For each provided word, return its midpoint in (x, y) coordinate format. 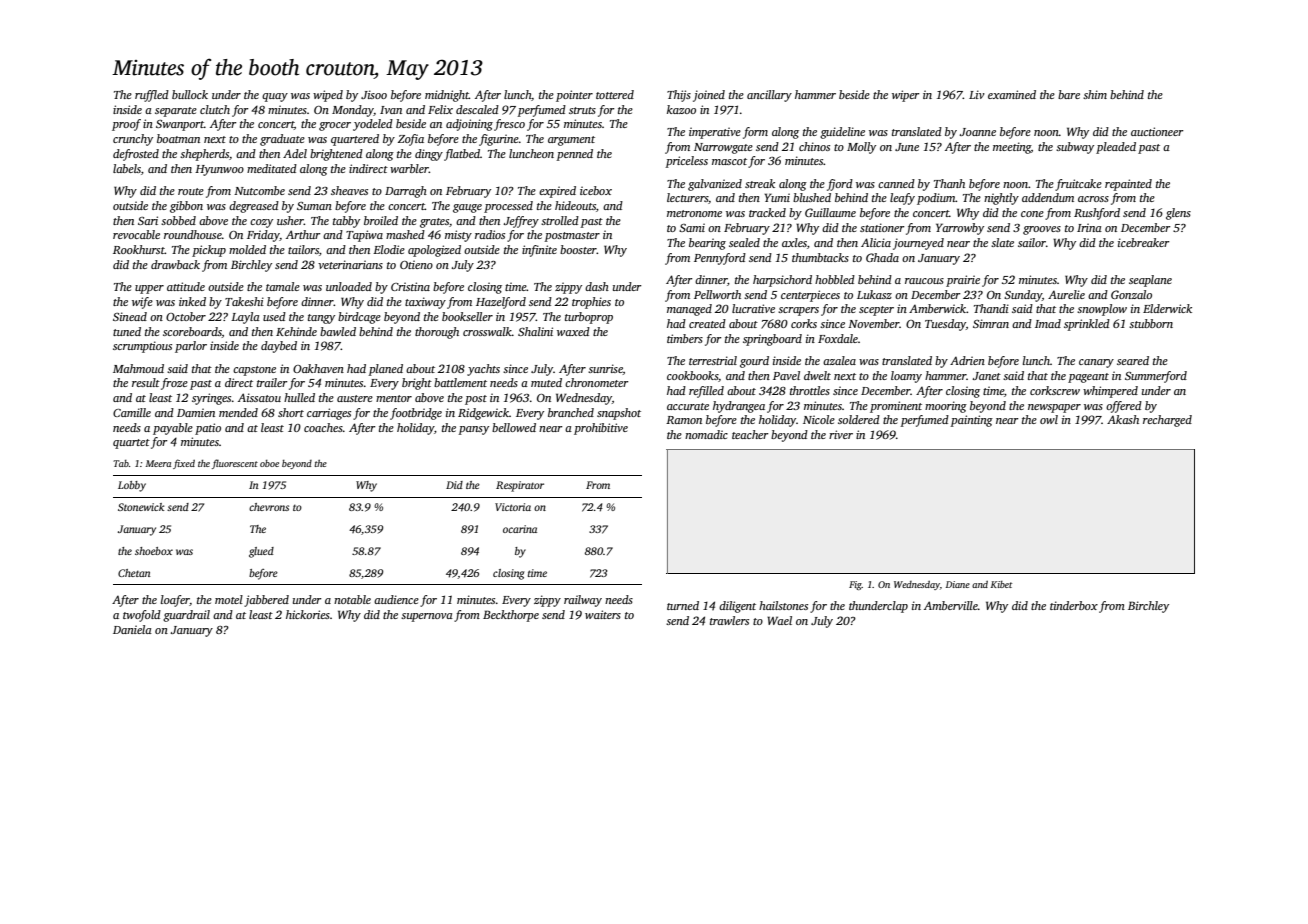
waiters (603, 614)
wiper (905, 96)
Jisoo (374, 94)
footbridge (416, 414)
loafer (175, 601)
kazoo (681, 109)
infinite (539, 251)
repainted (1128, 185)
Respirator (520, 486)
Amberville (951, 605)
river (841, 434)
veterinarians (350, 264)
